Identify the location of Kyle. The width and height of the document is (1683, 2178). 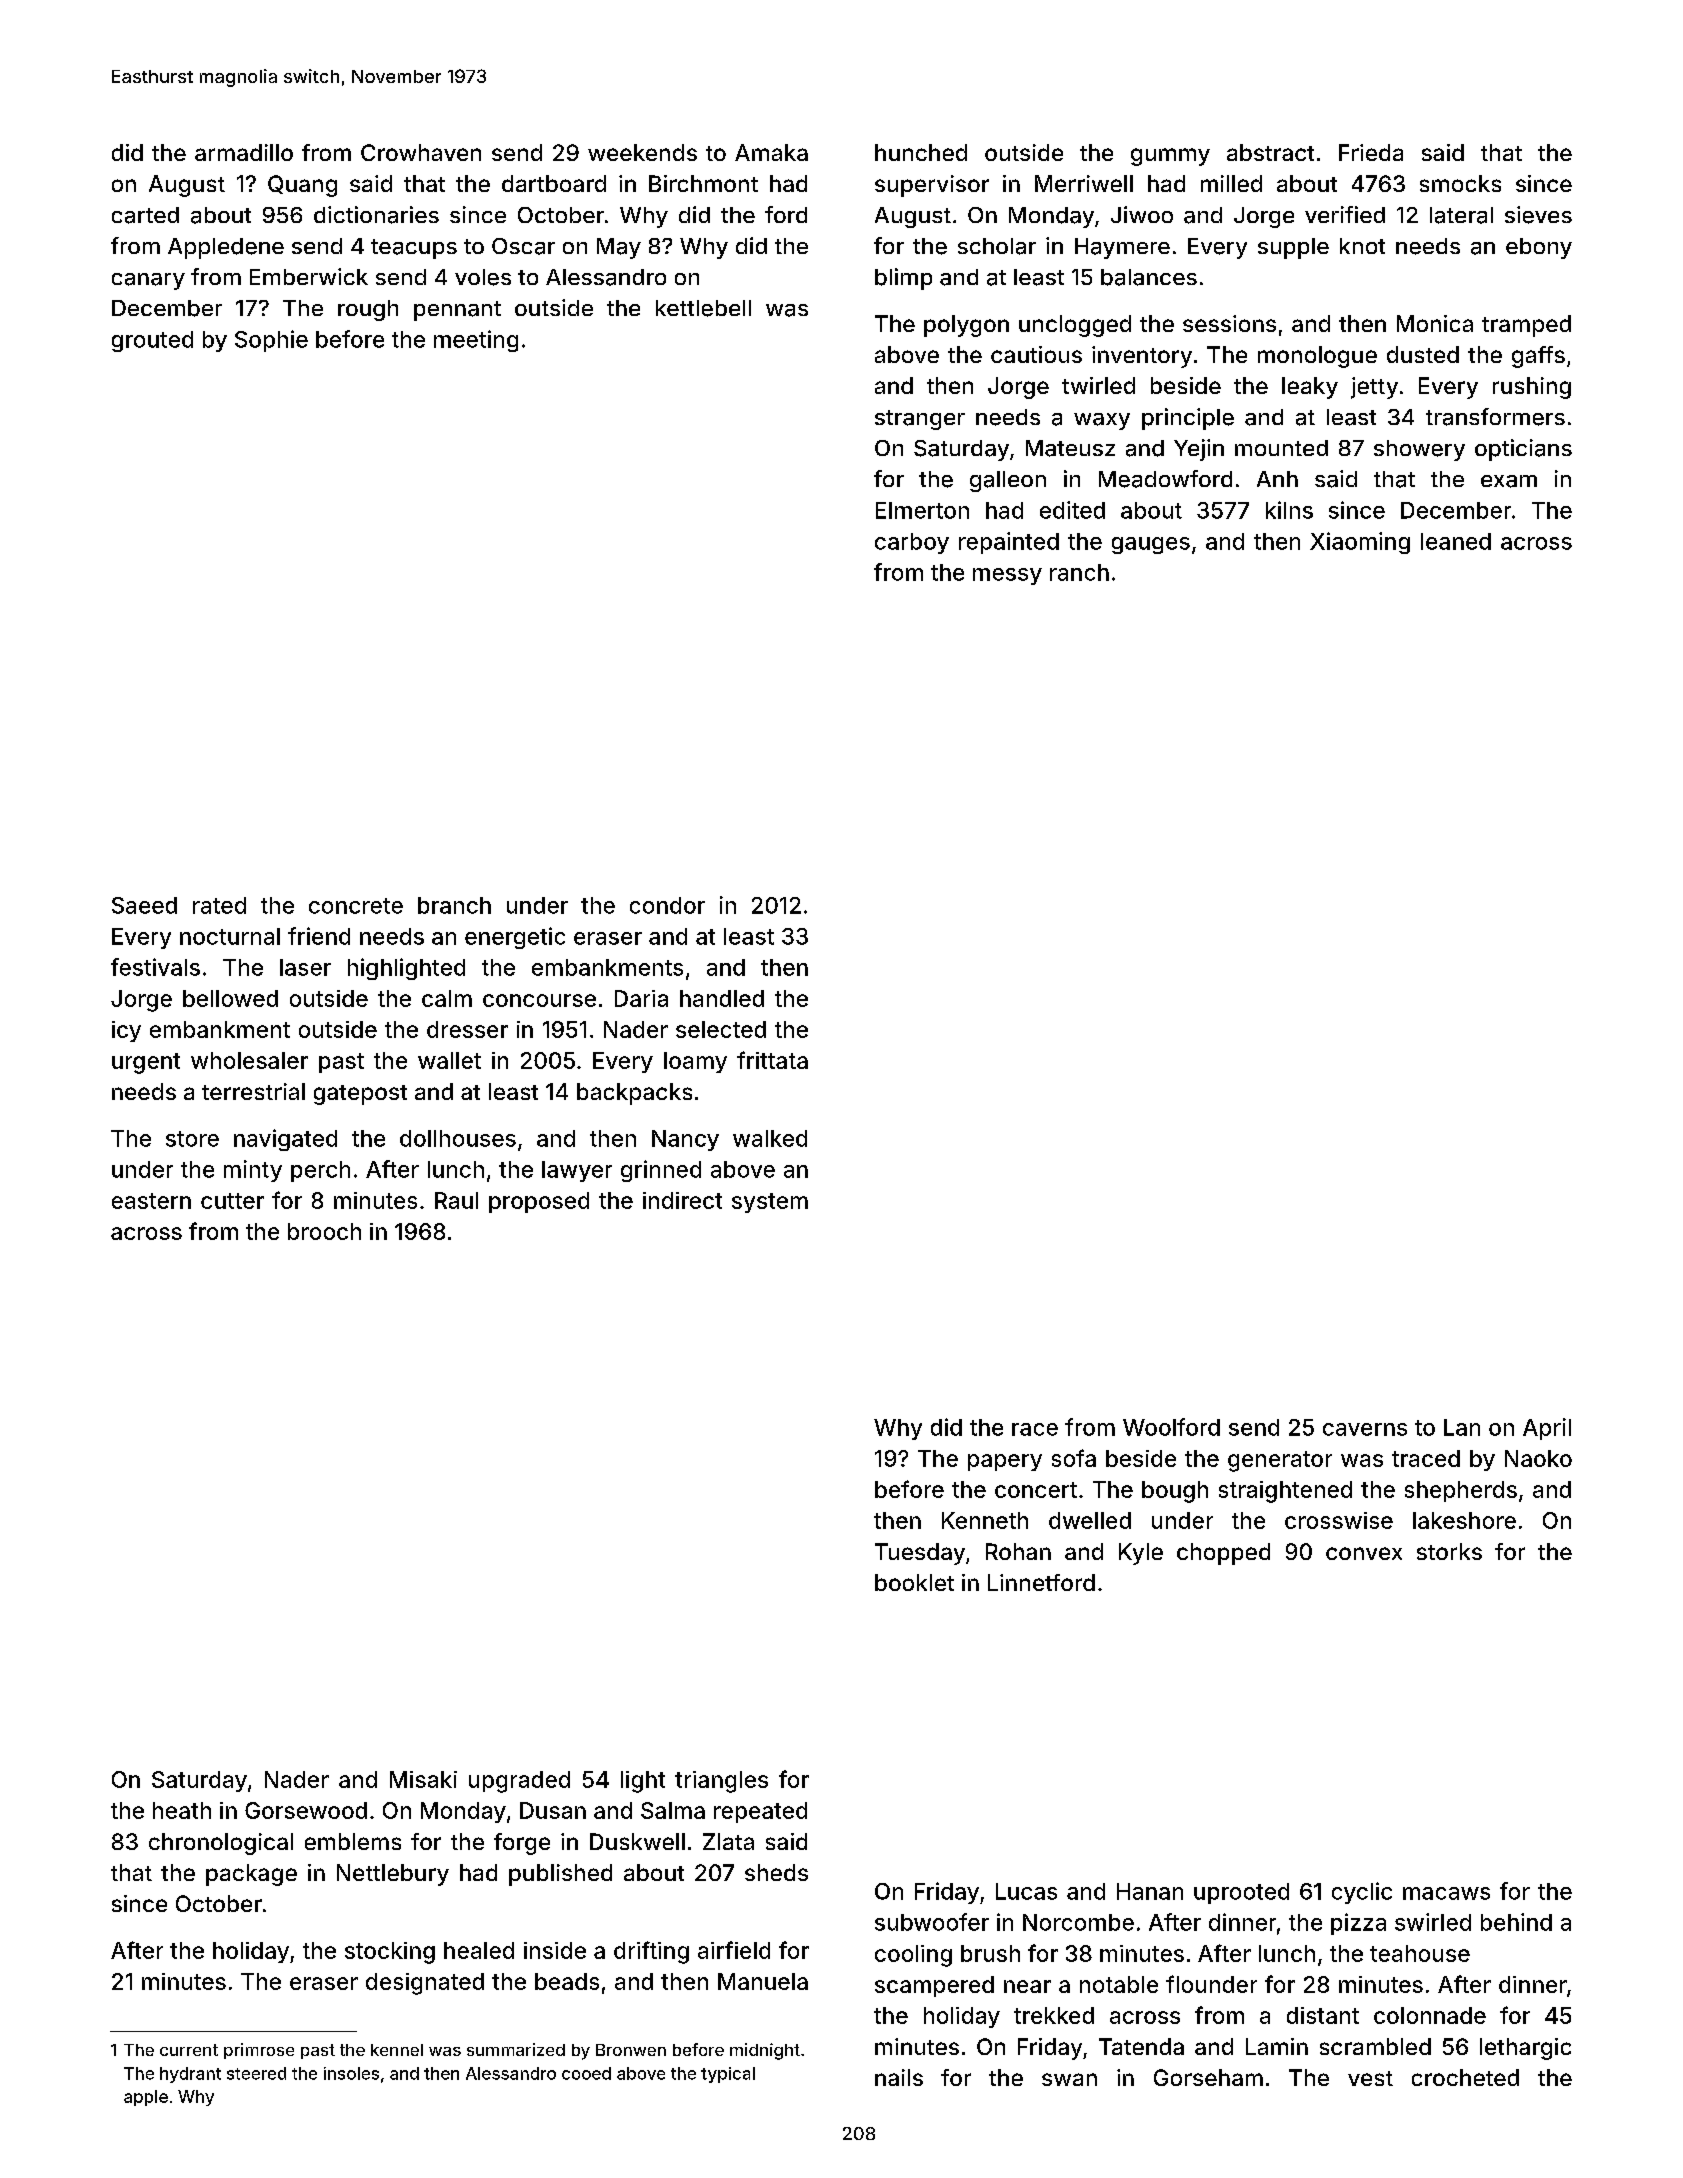
(1141, 1554).
